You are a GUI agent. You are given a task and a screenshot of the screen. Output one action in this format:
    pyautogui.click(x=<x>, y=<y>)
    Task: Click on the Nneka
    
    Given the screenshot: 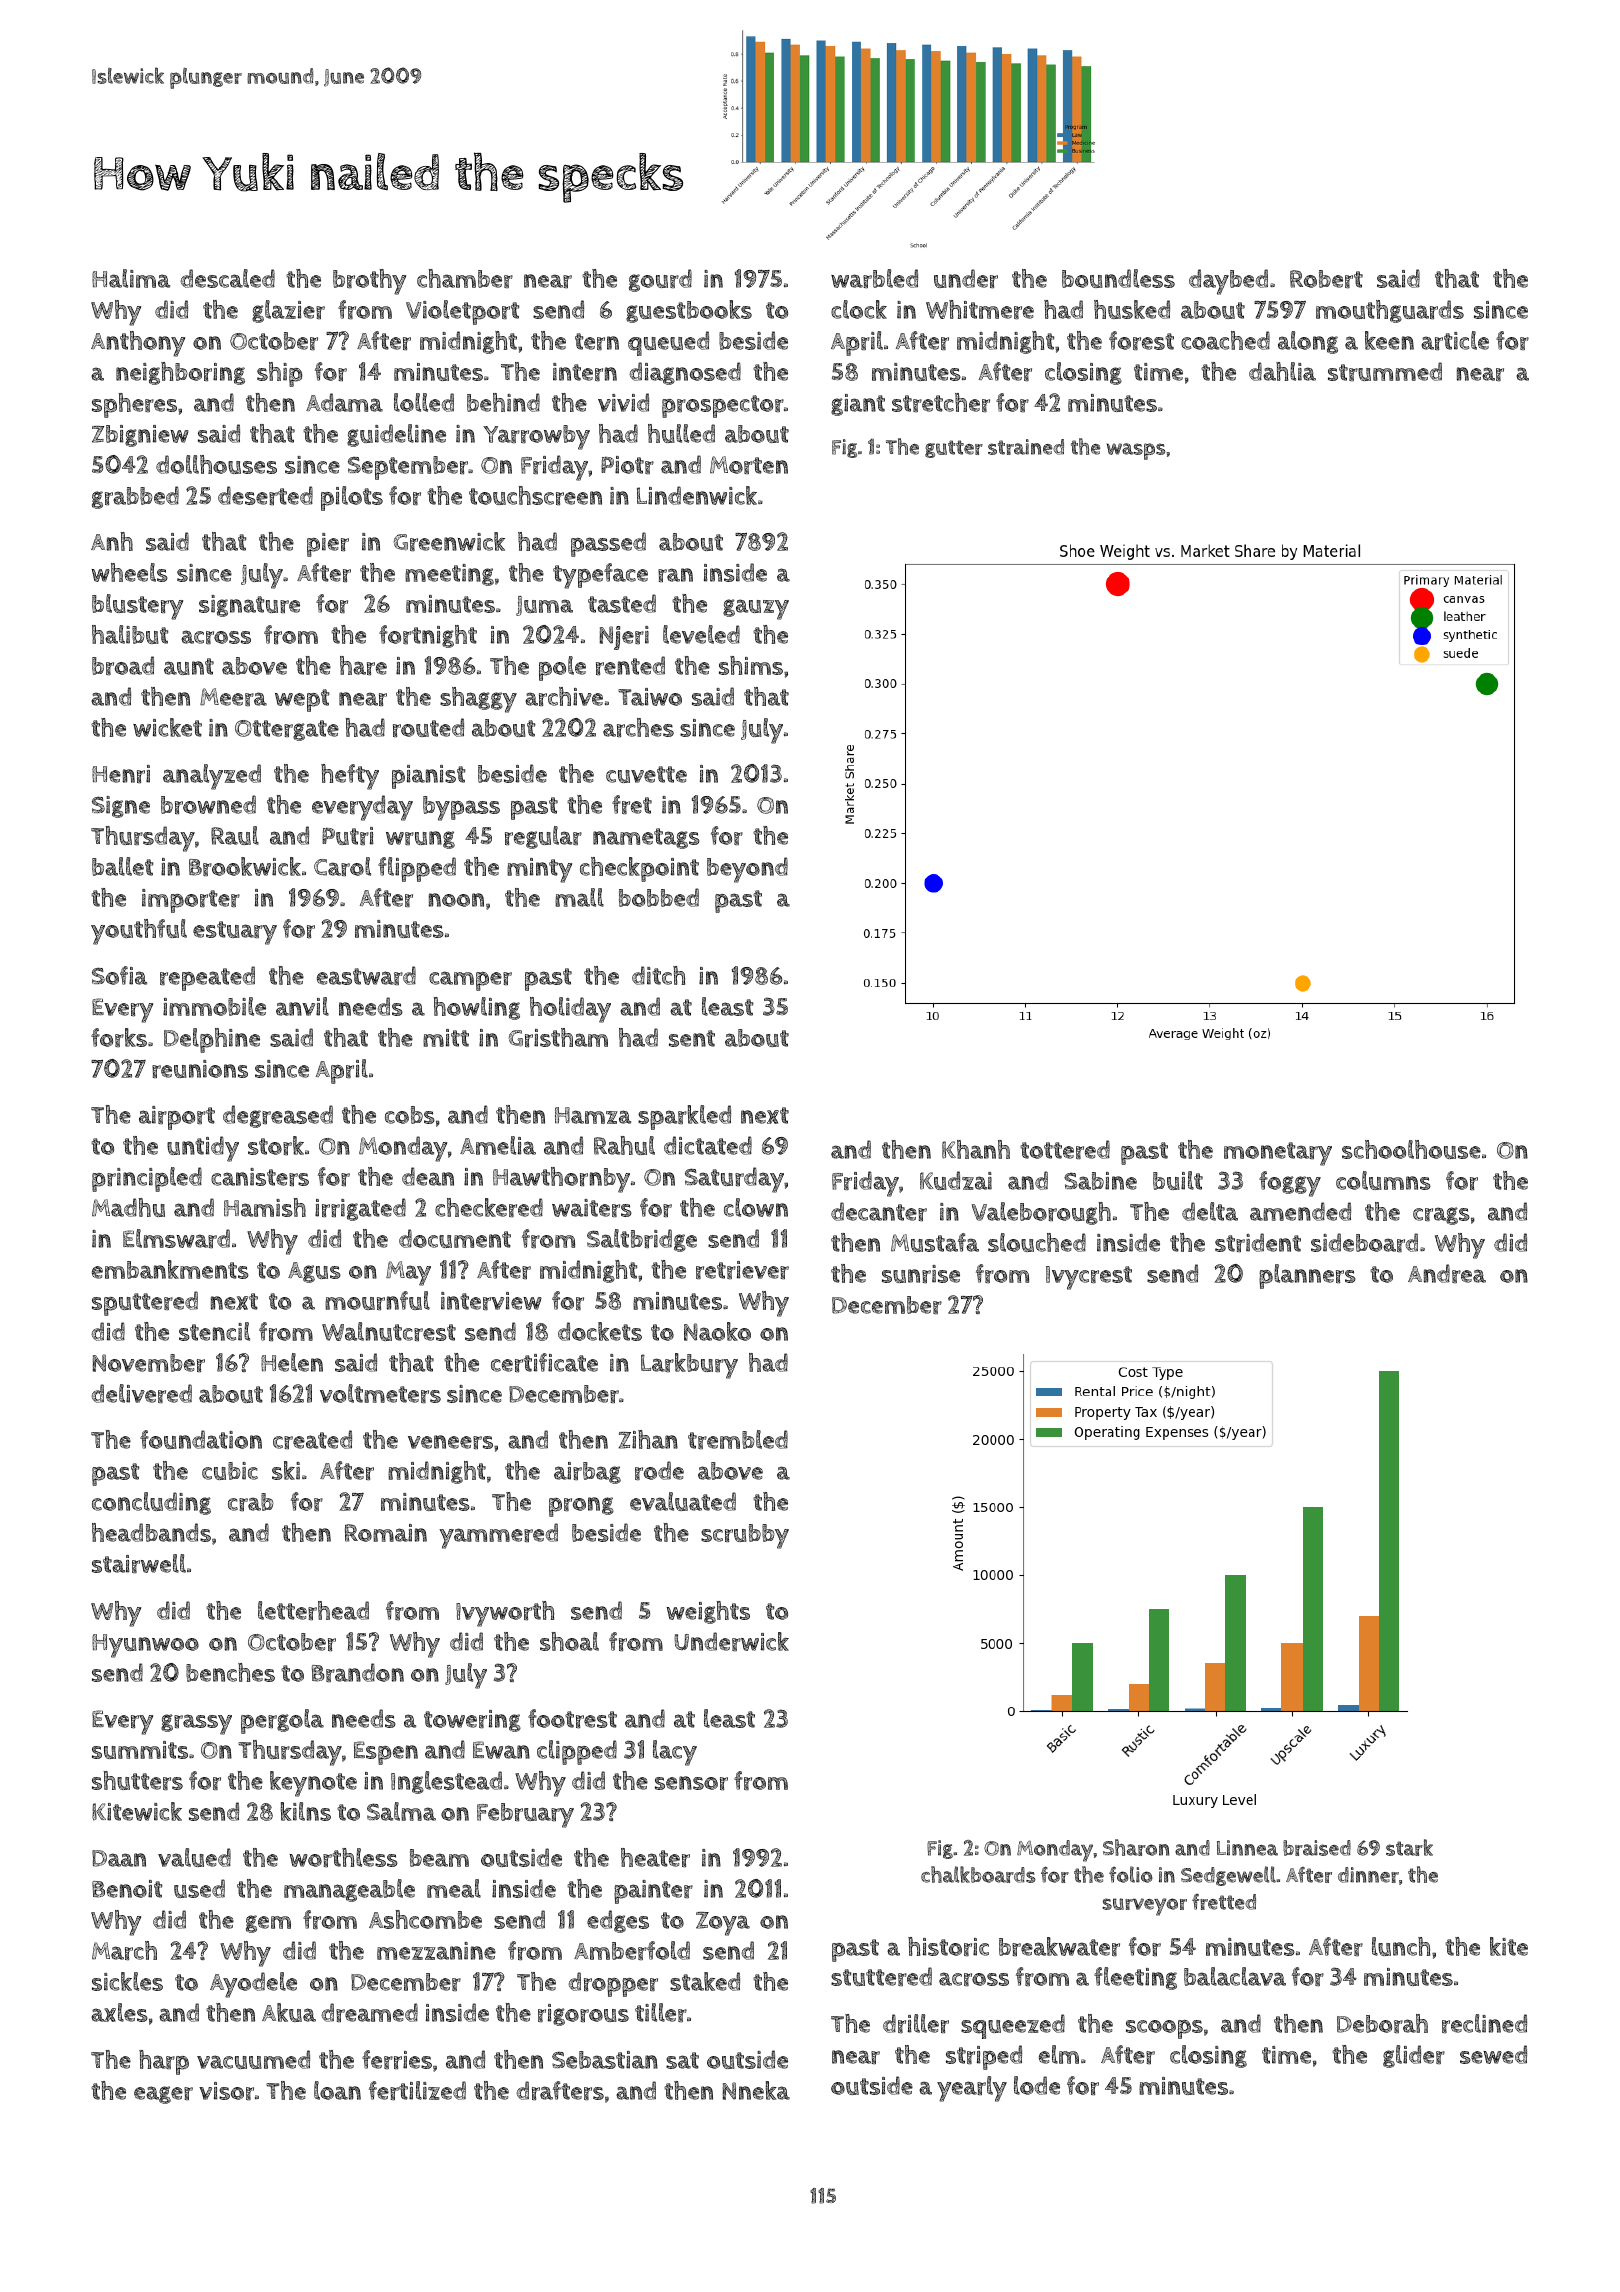 What is the action you would take?
    pyautogui.click(x=756, y=2090)
